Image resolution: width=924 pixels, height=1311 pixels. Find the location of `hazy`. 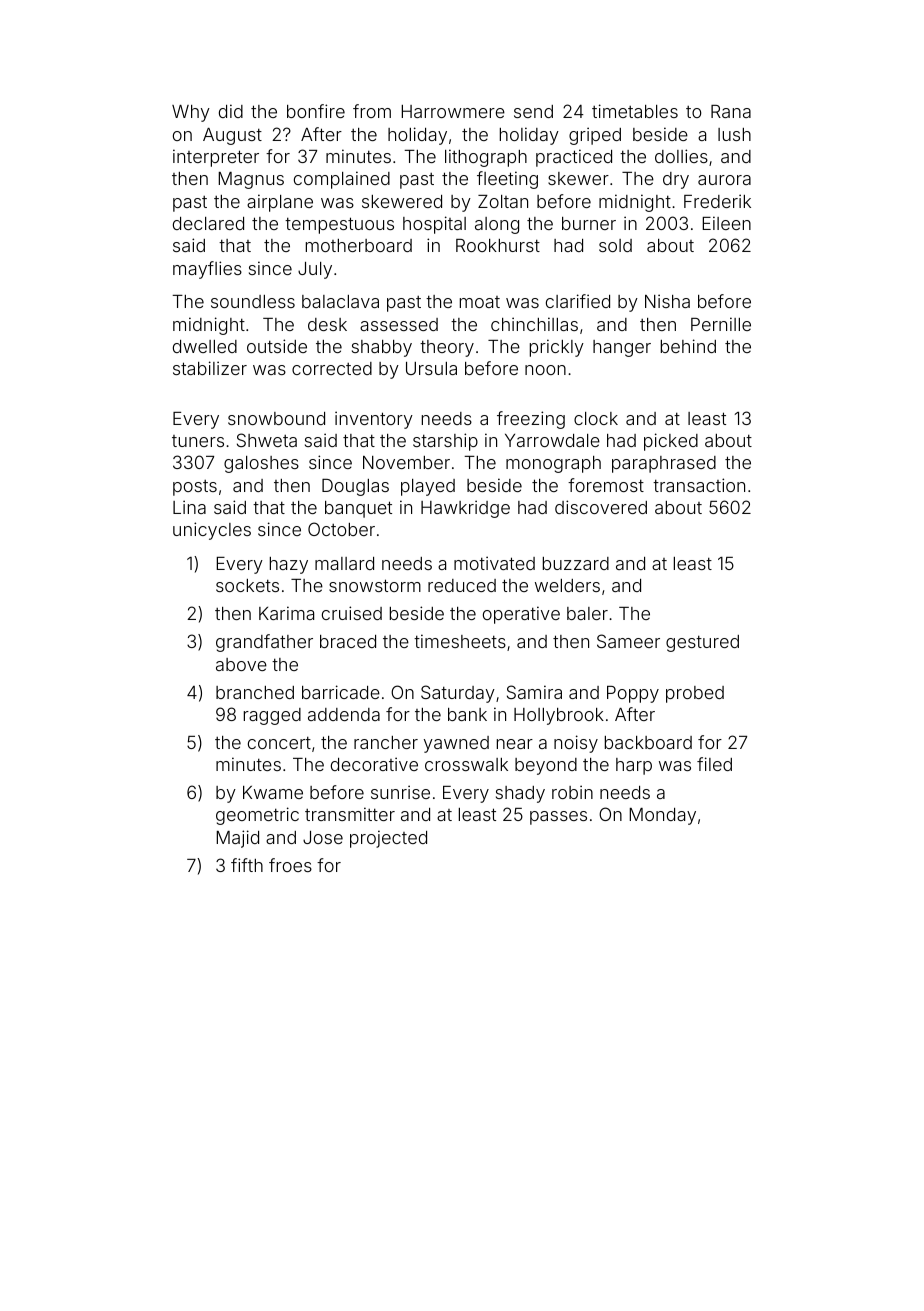

hazy is located at coordinates (289, 565).
